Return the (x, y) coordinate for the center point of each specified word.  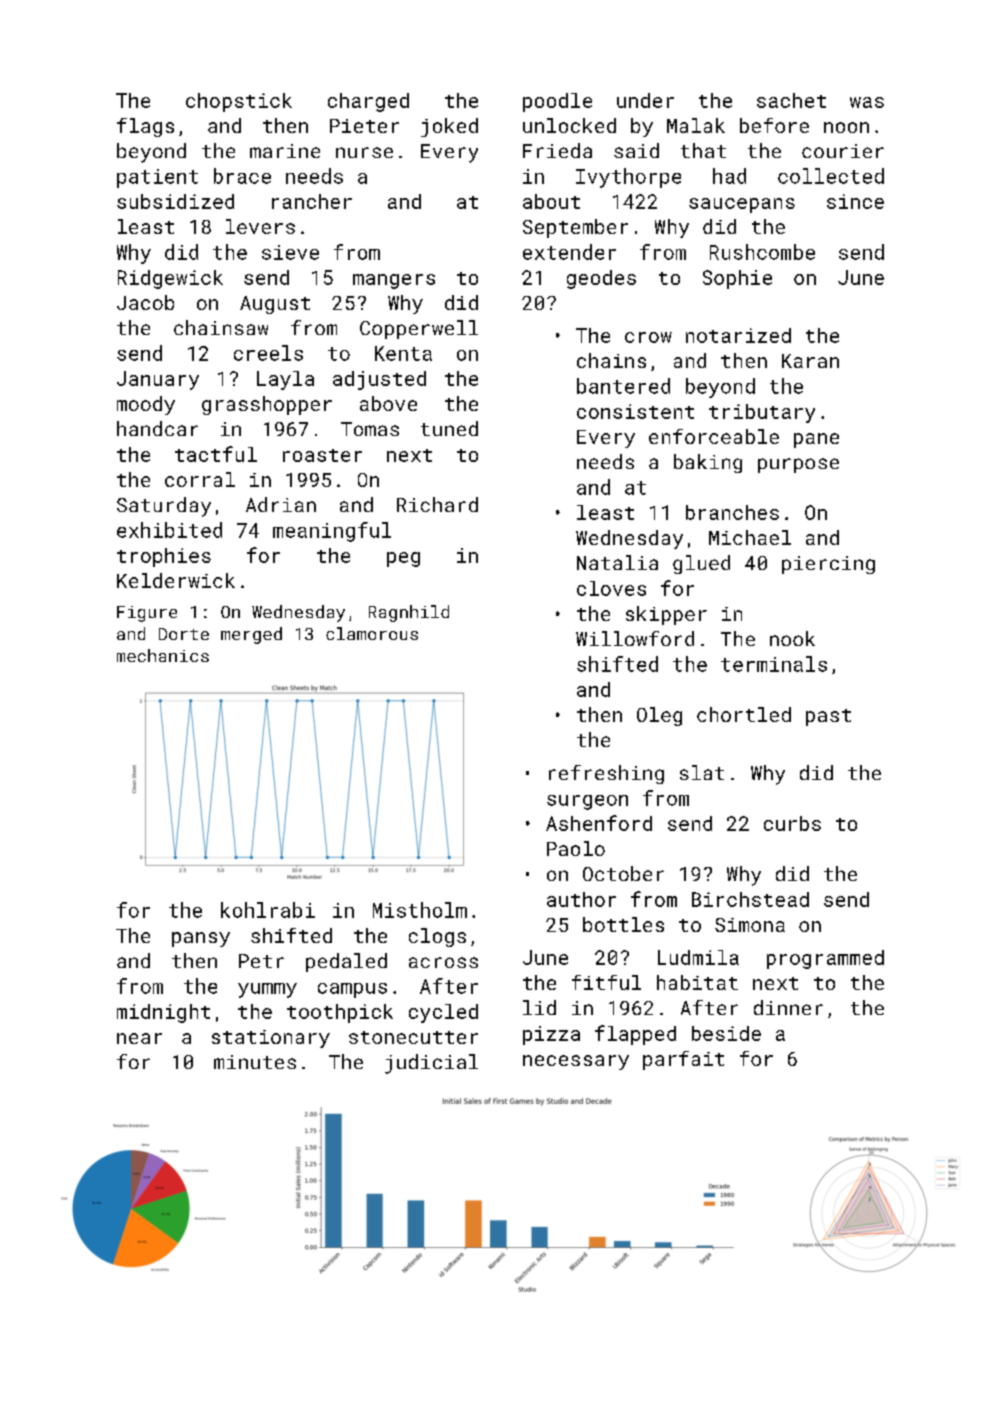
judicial (431, 1064)
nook (792, 638)
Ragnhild (409, 613)
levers (260, 226)
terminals (774, 664)
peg (403, 559)
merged (251, 635)
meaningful (332, 532)
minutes (255, 1062)
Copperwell (419, 329)
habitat (697, 982)
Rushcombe (762, 252)
